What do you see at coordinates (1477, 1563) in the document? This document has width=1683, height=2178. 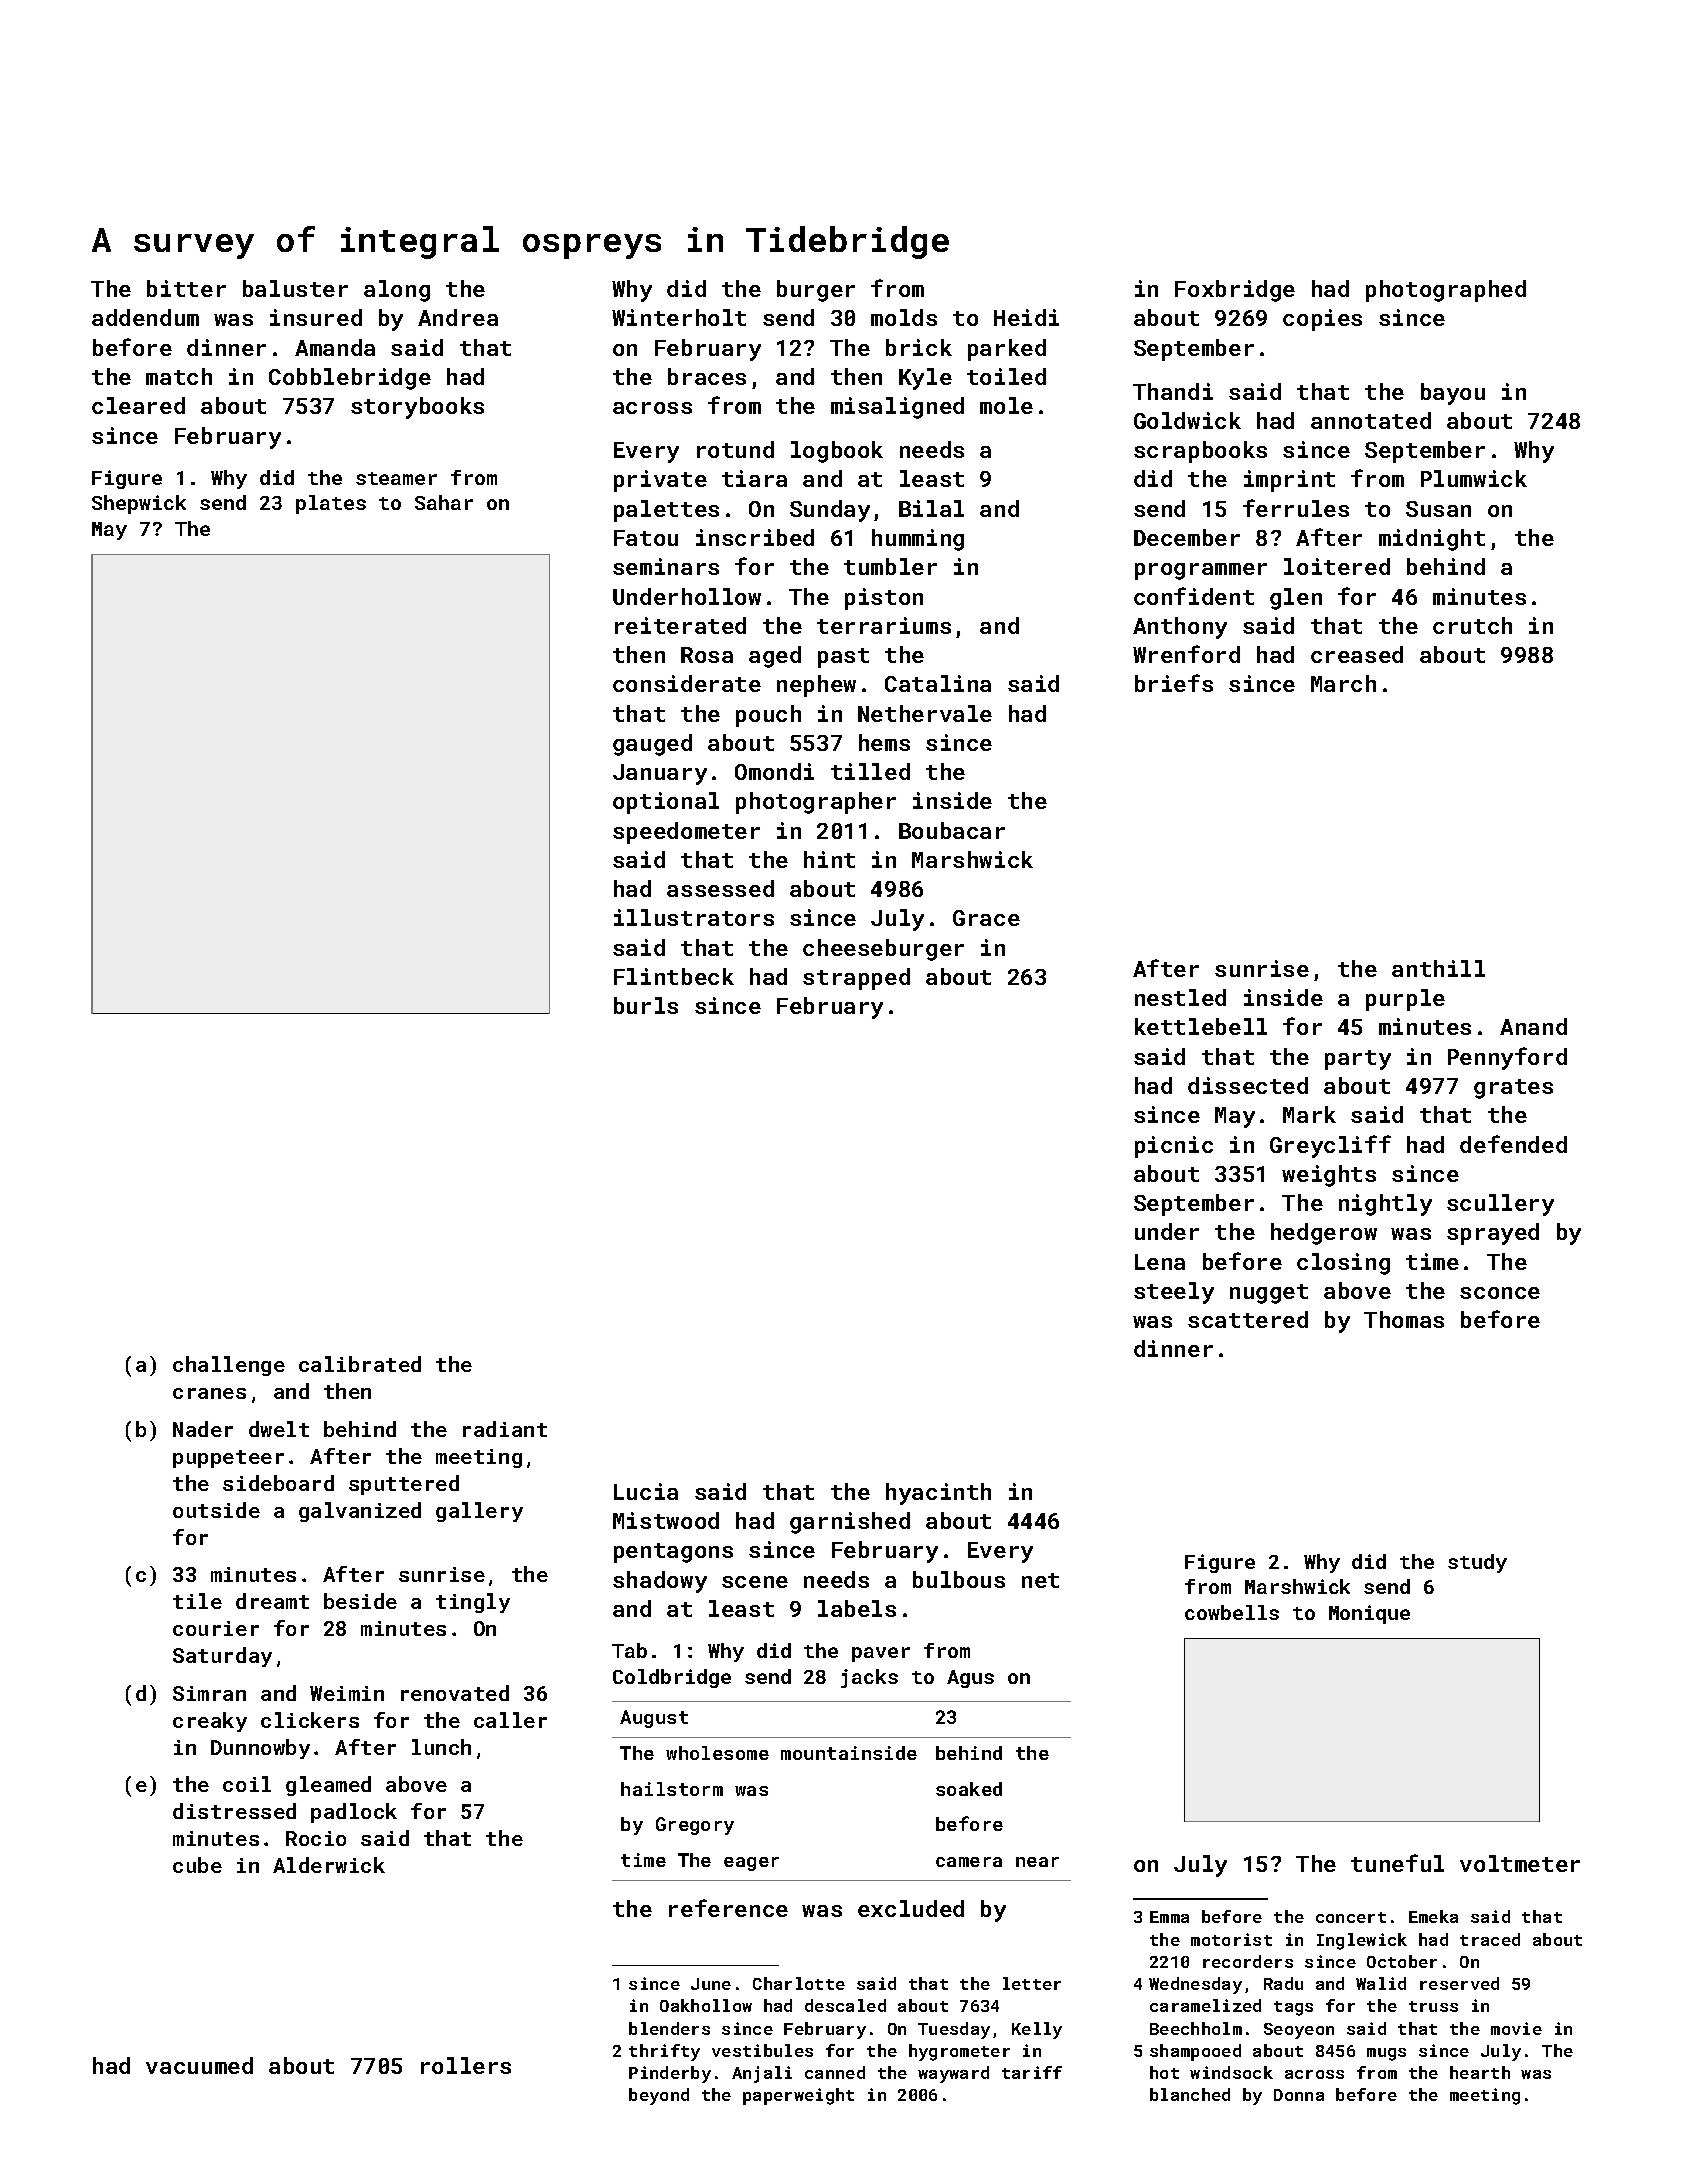 I see `study` at bounding box center [1477, 1563].
